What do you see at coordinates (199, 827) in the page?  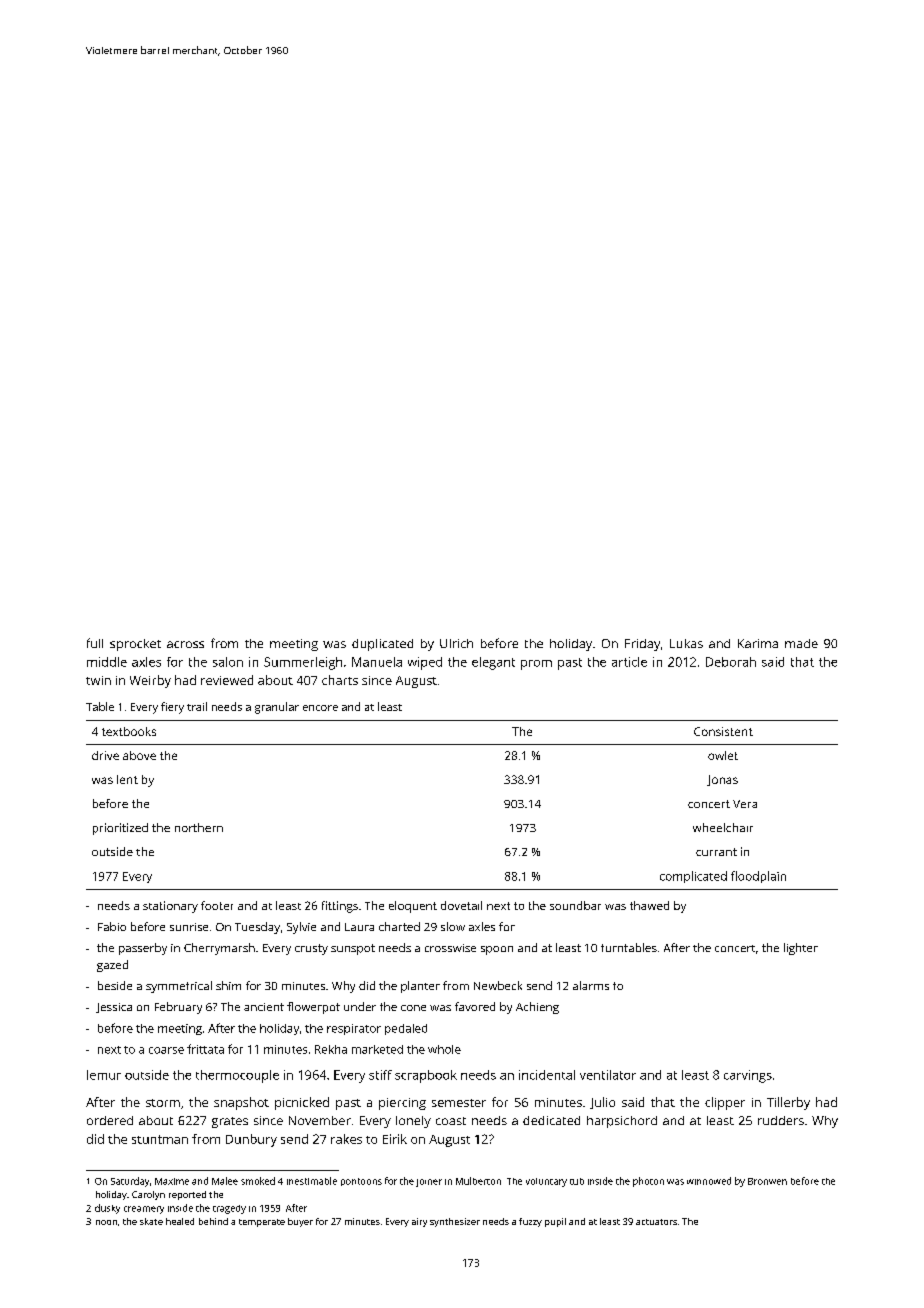 I see `northern` at bounding box center [199, 827].
